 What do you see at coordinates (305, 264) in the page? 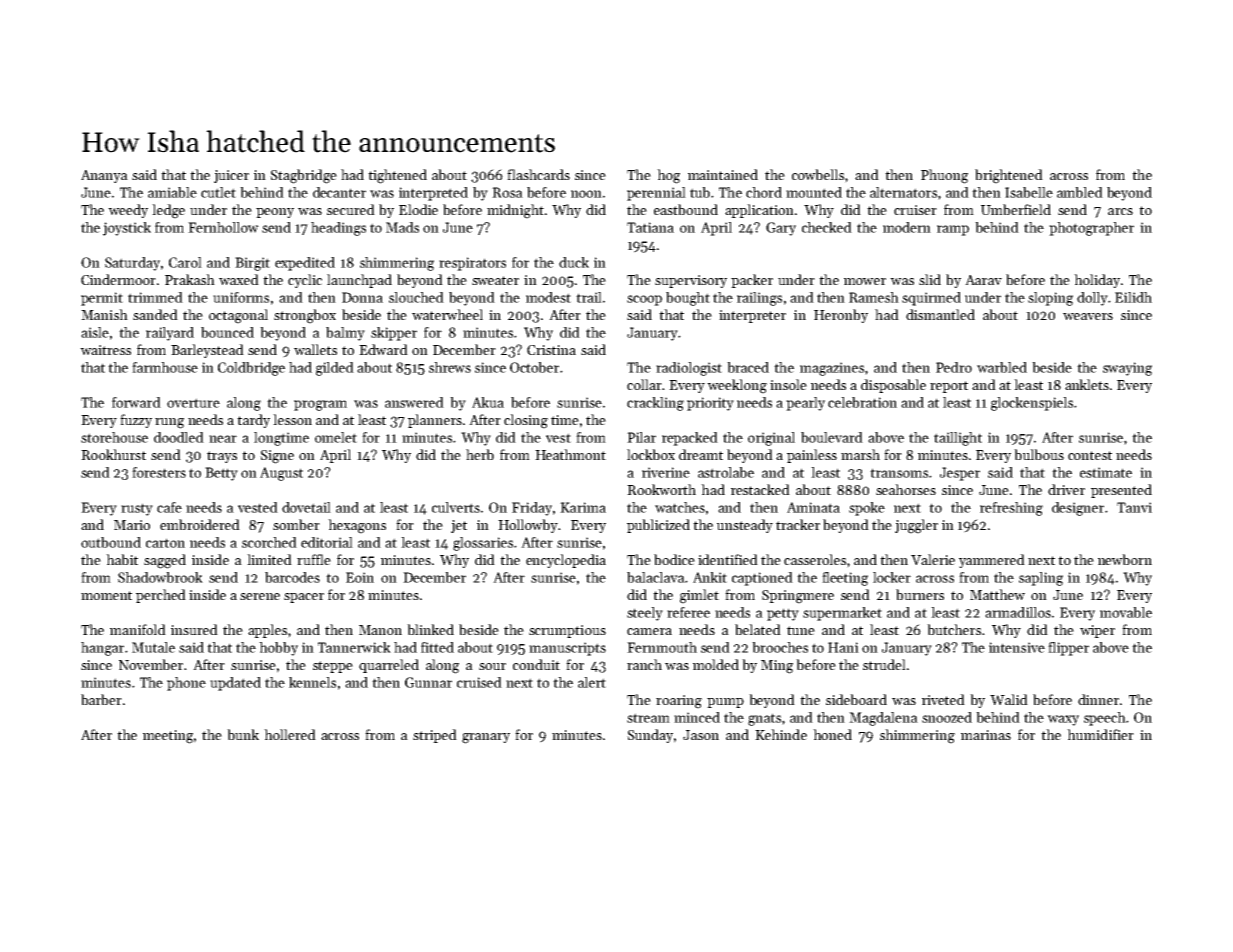
I see `expedited` at bounding box center [305, 264].
